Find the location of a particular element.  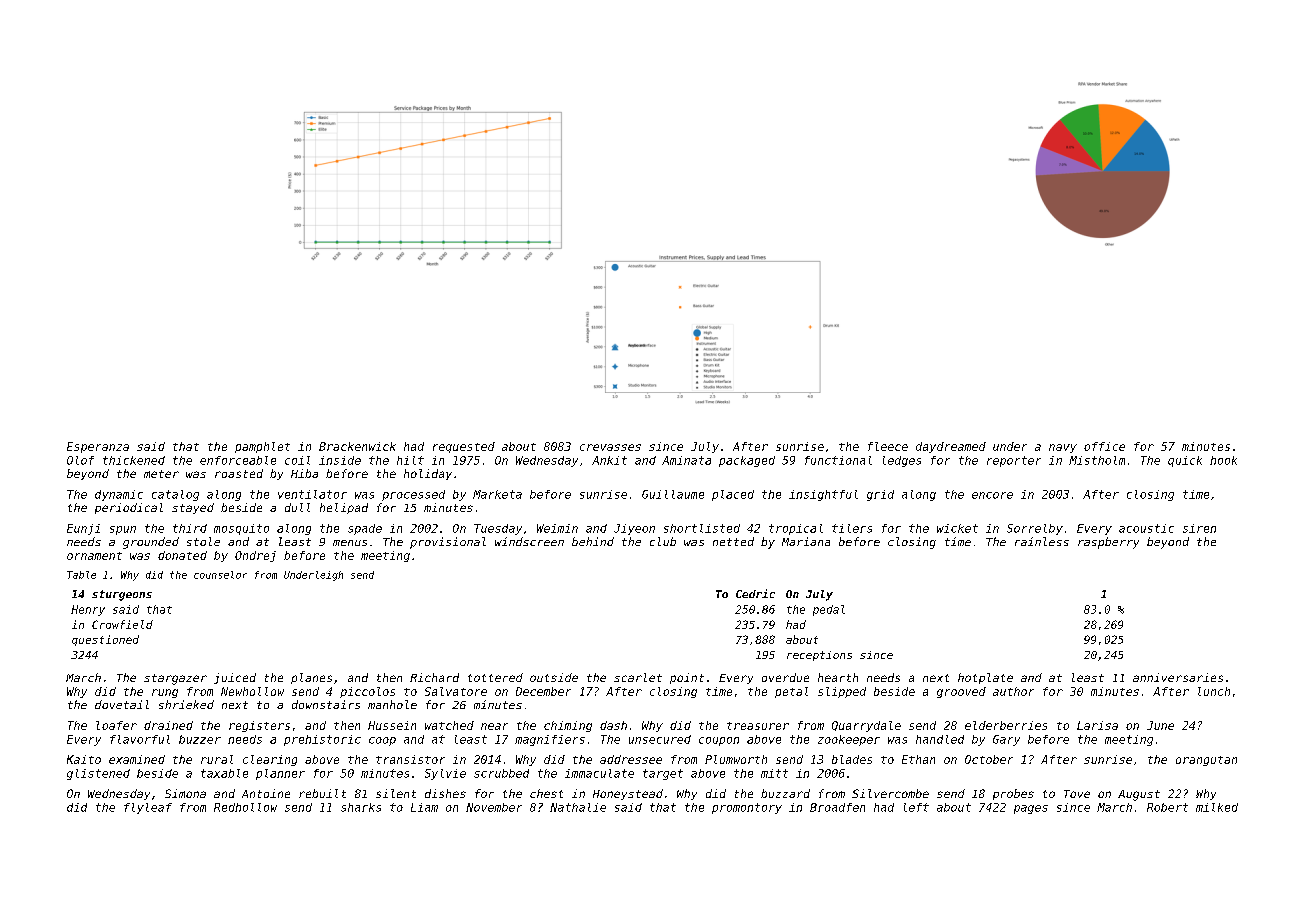

lunch is located at coordinates (1214, 691).
